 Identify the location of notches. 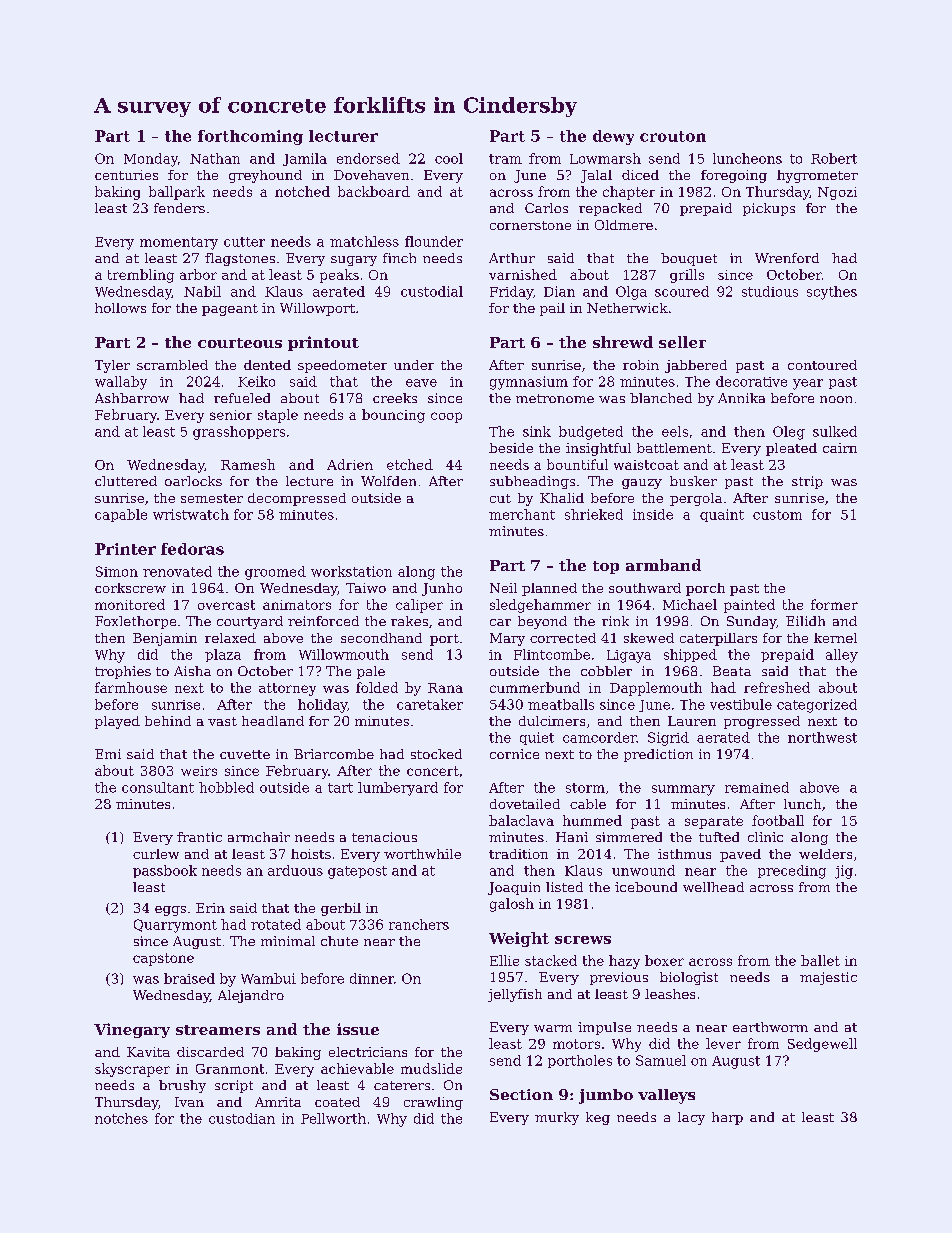
(121, 1118).
